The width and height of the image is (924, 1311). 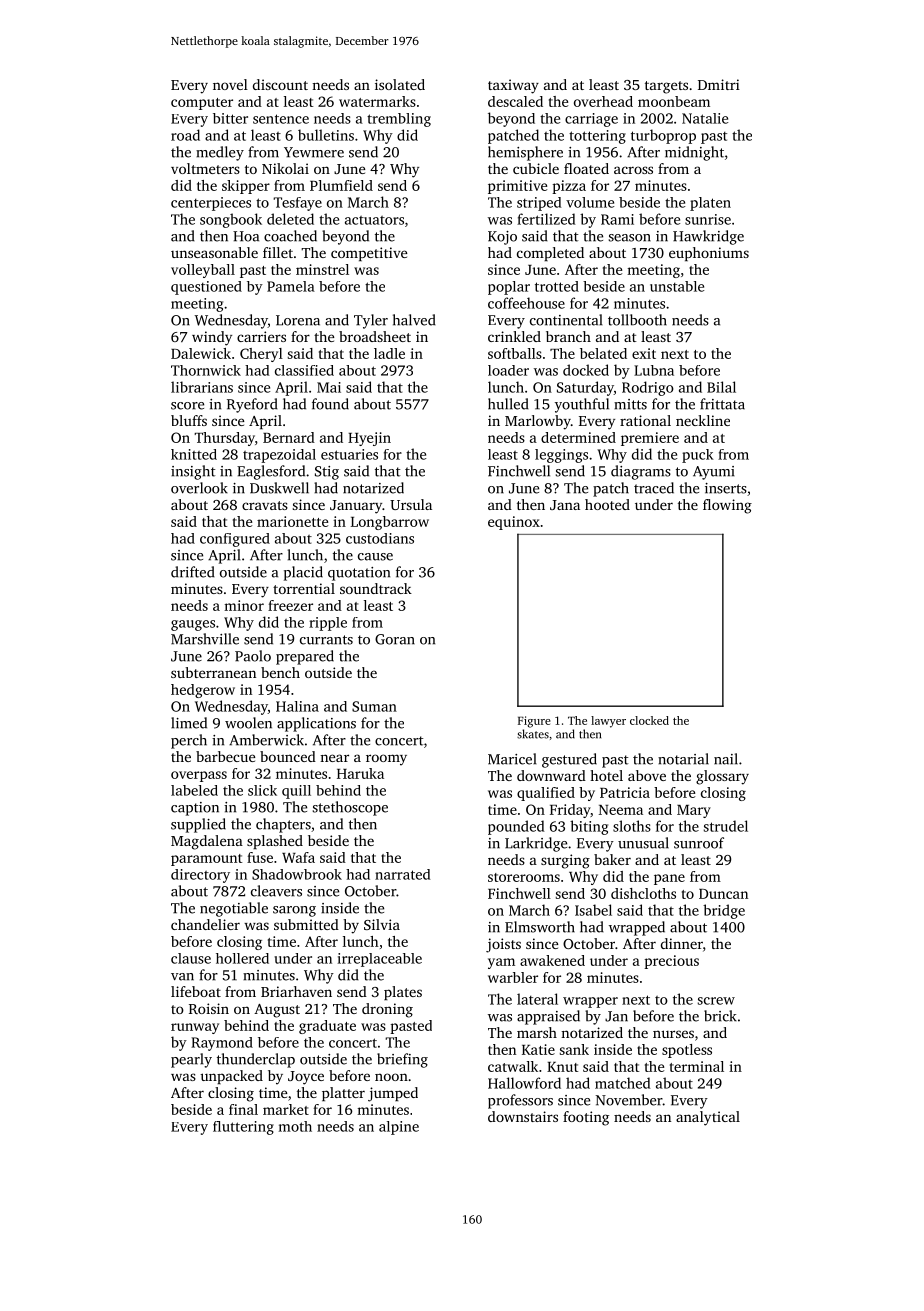 What do you see at coordinates (677, 286) in the image?
I see `unstable` at bounding box center [677, 286].
